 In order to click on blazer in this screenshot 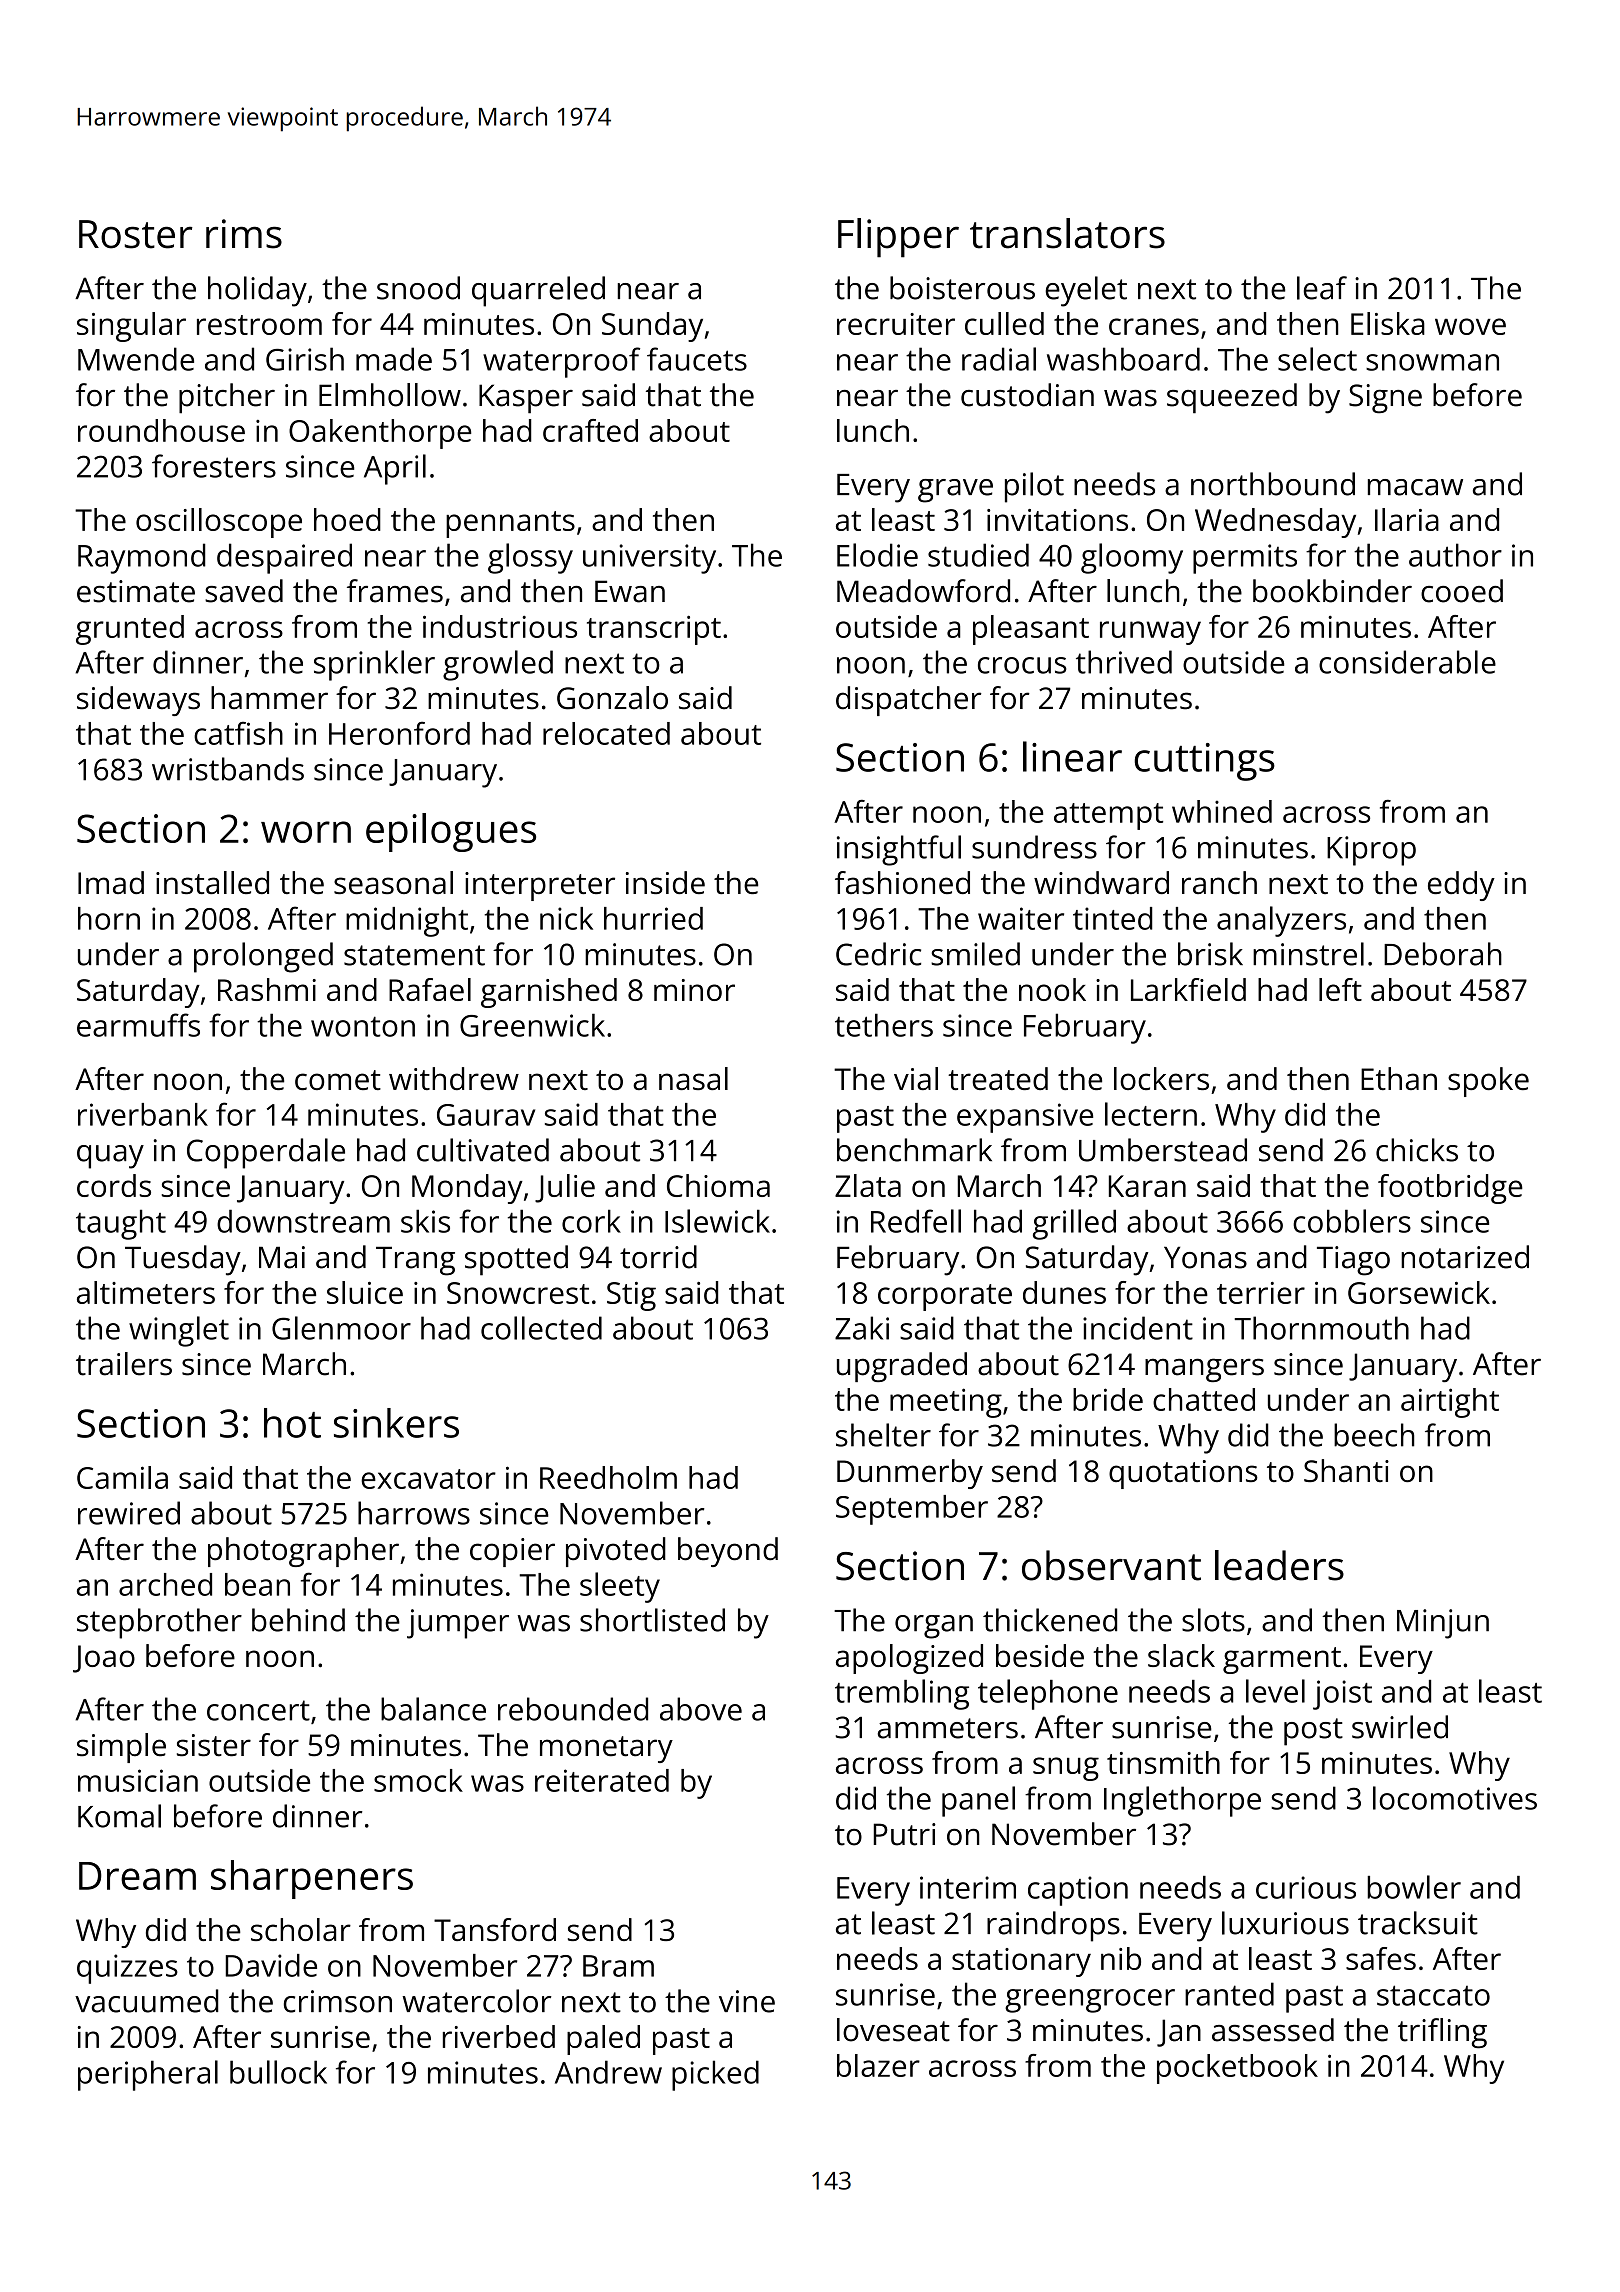, I will do `click(878, 2065)`.
